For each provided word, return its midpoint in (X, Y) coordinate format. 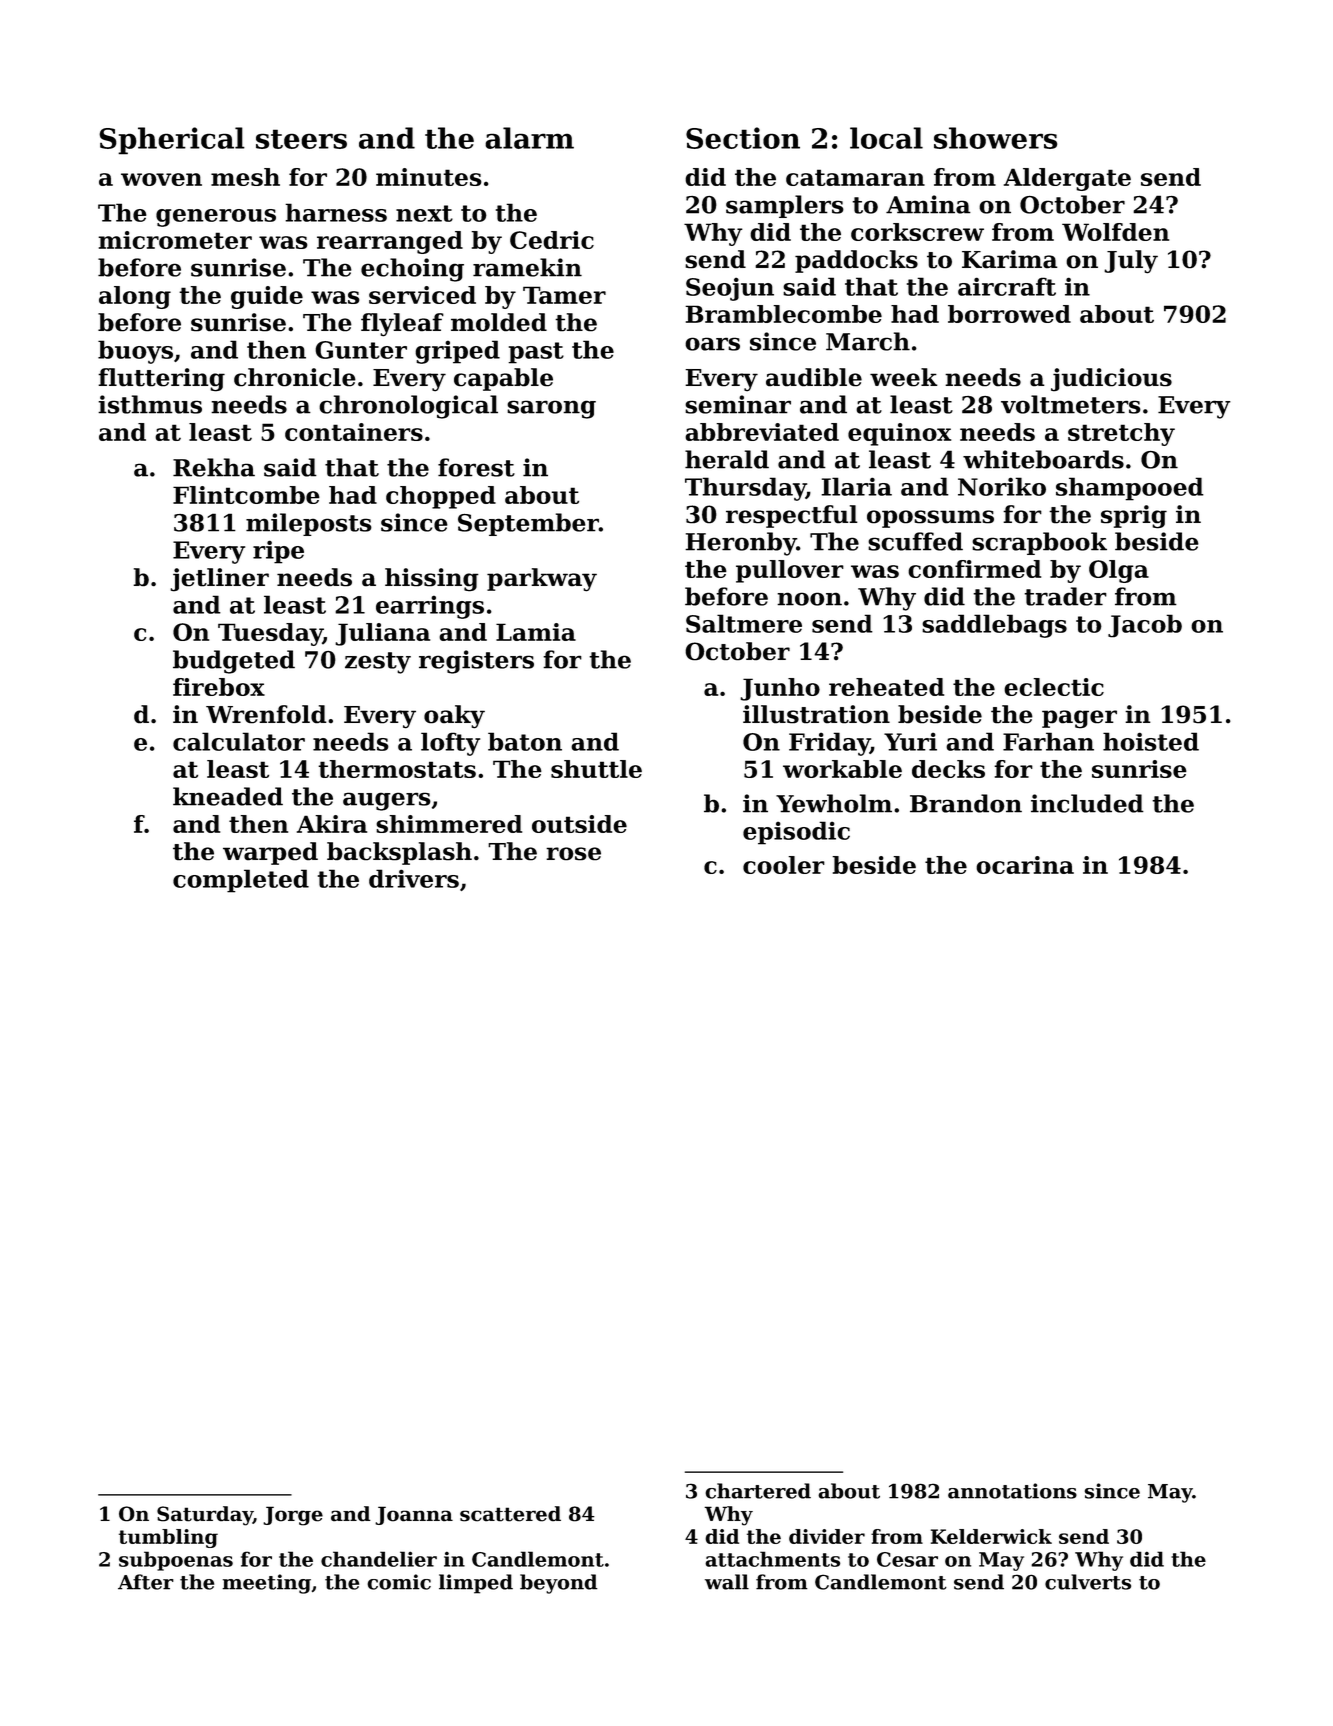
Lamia (536, 632)
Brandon (966, 803)
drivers (414, 878)
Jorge (293, 1516)
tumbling (168, 1538)
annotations (1012, 1491)
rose (573, 854)
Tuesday (270, 634)
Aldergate (1067, 179)
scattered (510, 1514)
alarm (529, 138)
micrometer (175, 240)
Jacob (1145, 626)
